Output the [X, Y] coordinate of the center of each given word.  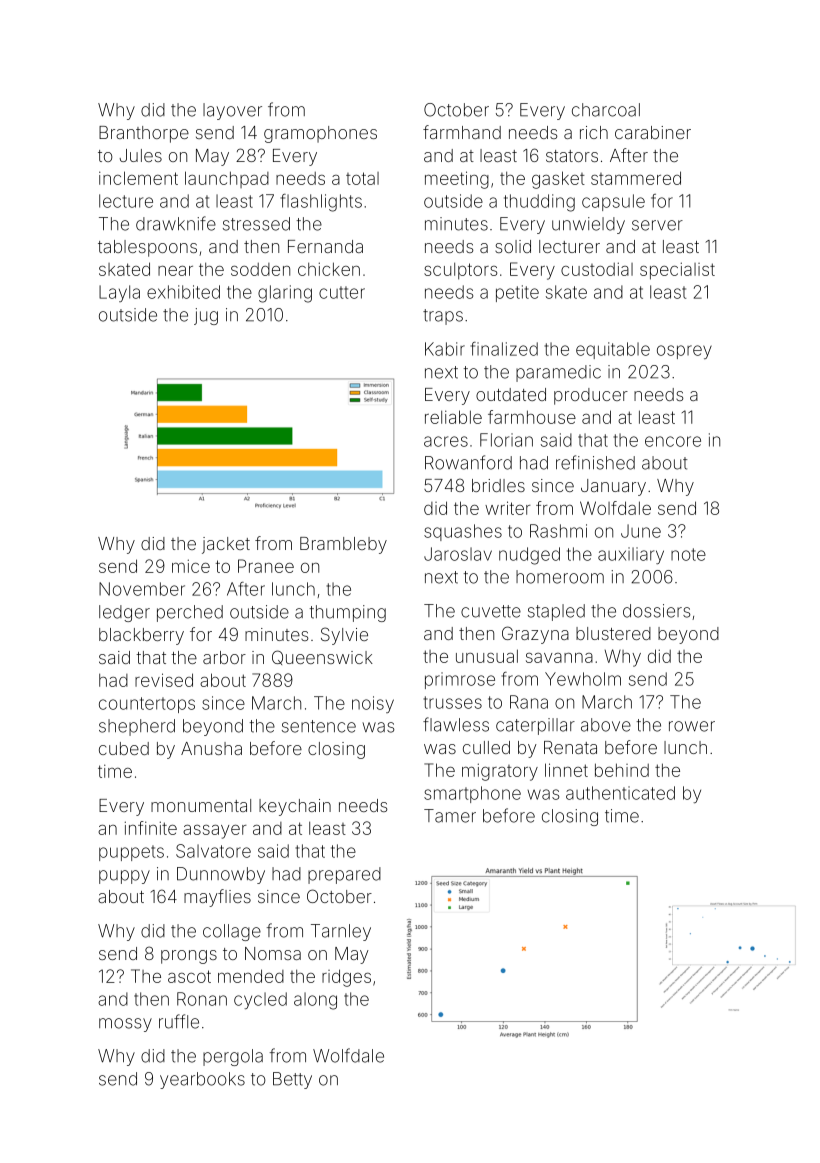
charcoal [606, 110]
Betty [292, 1080]
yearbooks [202, 1080]
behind [622, 770]
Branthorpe [144, 134]
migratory [500, 772]
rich [594, 132]
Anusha [211, 748]
